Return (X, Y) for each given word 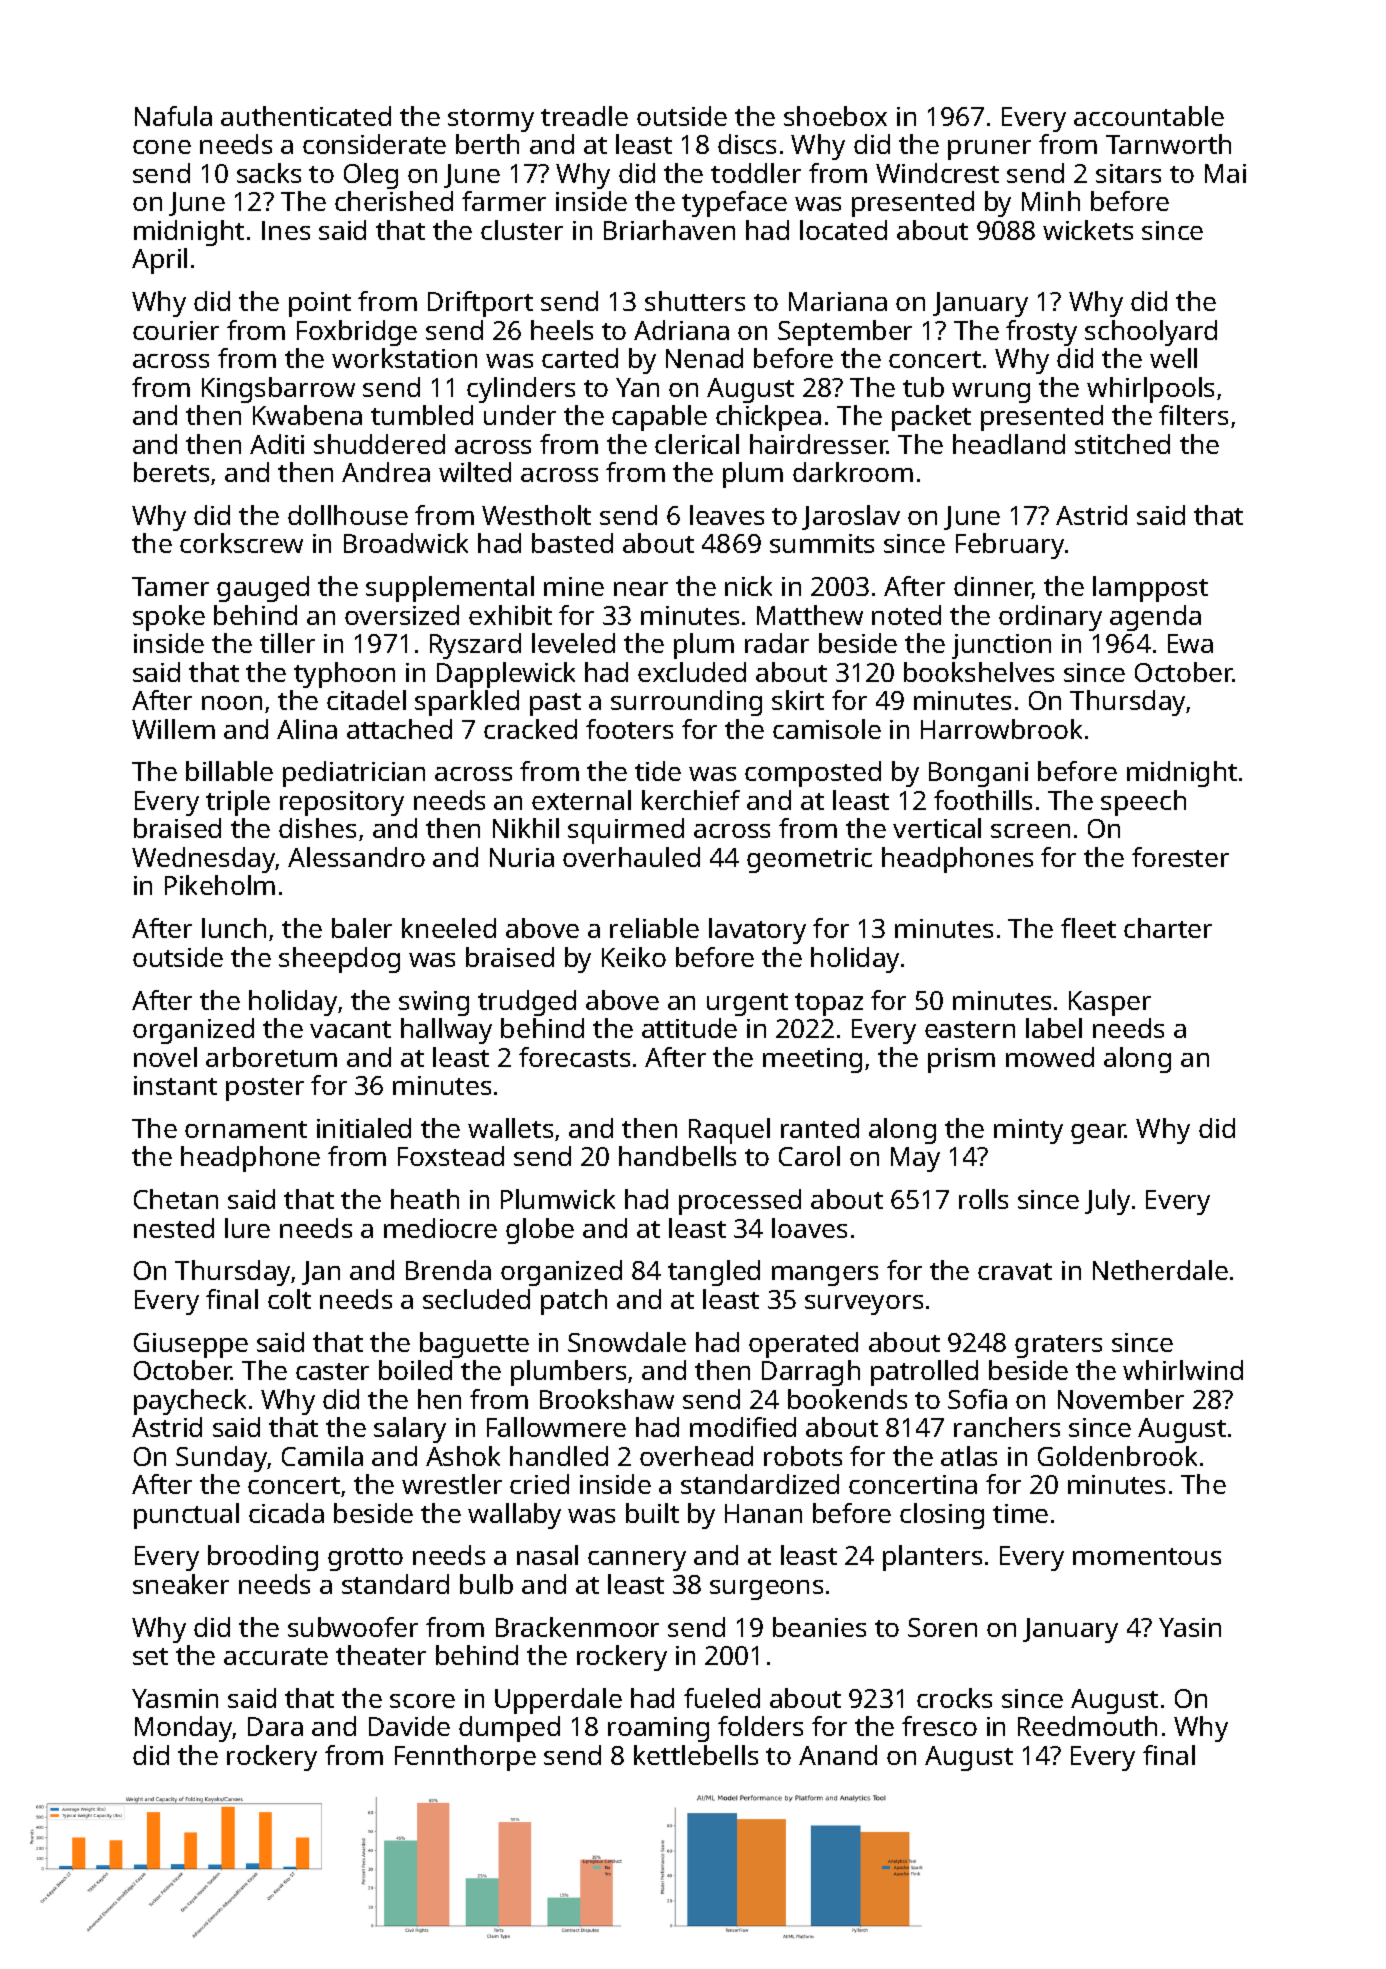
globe (540, 1231)
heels (562, 330)
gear (1098, 1134)
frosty (1041, 333)
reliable (654, 928)
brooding (263, 1558)
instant (175, 1085)
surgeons (766, 1590)
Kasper (1110, 1003)
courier (176, 330)
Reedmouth (1087, 1726)
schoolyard (1151, 333)
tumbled (422, 415)
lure (247, 1228)
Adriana (681, 330)
